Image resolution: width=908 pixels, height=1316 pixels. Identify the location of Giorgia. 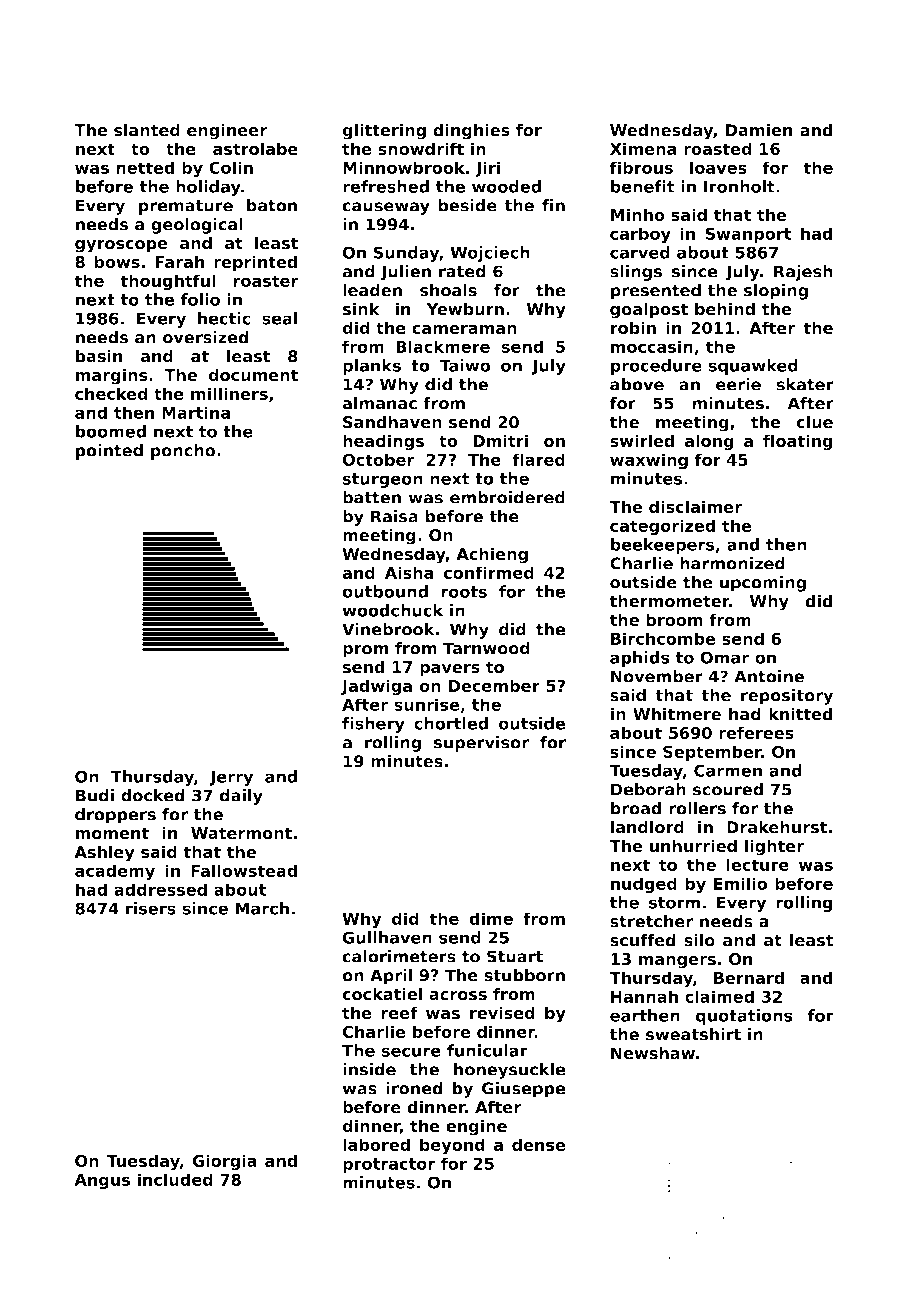
(224, 1162).
